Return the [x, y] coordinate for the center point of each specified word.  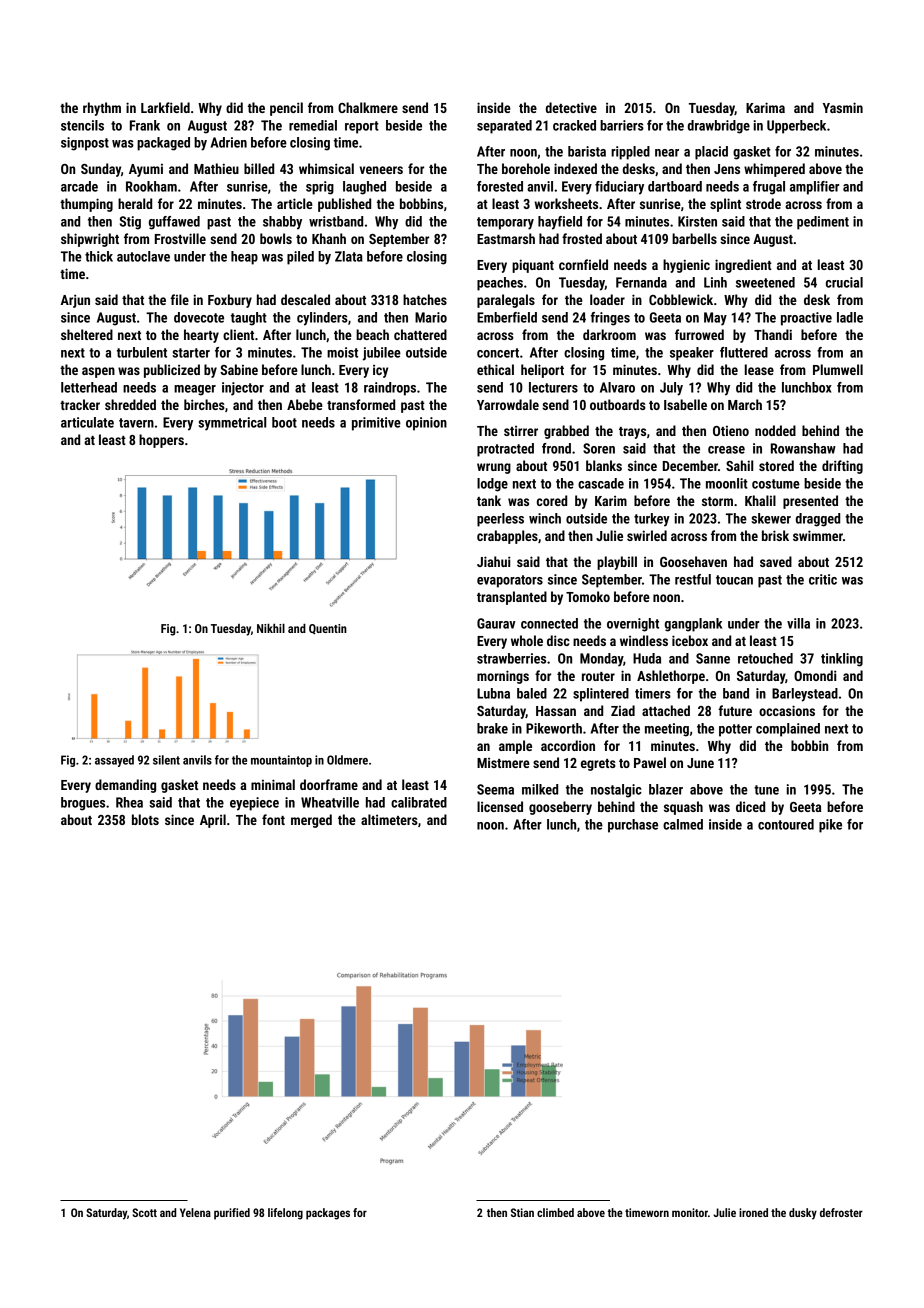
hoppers [161, 441]
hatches [425, 299]
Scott [144, 1212]
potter [735, 730]
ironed [753, 1212]
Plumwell [838, 369]
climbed [555, 1212]
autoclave [143, 256]
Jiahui [494, 561]
